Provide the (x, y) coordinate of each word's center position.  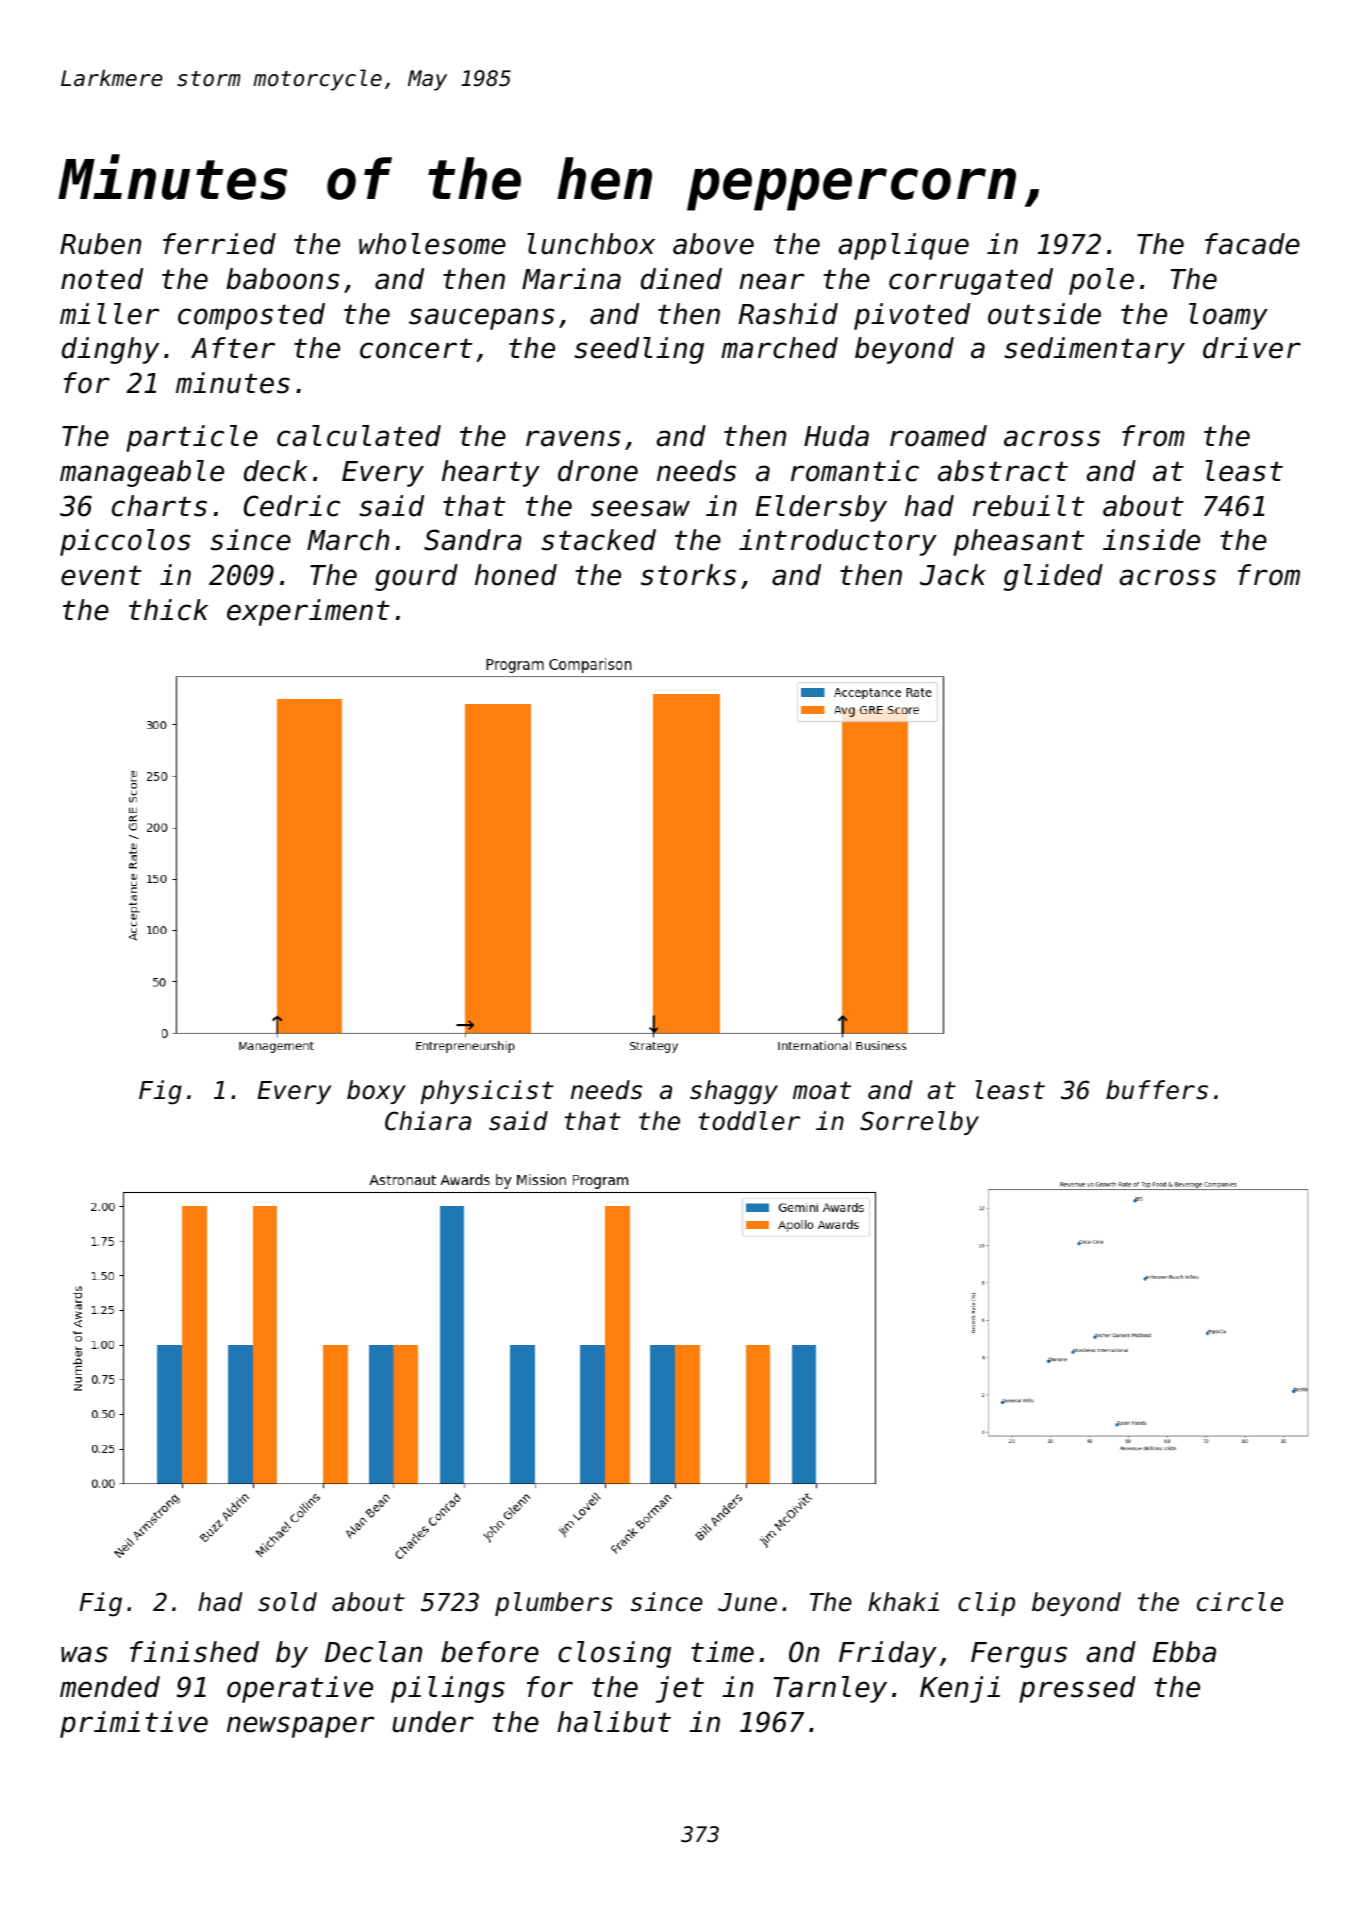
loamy (1228, 316)
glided (1053, 577)
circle (1240, 1602)
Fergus (1019, 1655)
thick (168, 610)
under (433, 1722)
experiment (308, 612)
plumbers (554, 1604)
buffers (1157, 1090)
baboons (283, 279)
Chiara (428, 1121)
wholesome (432, 244)
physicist (487, 1092)
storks (688, 575)
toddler (749, 1121)
